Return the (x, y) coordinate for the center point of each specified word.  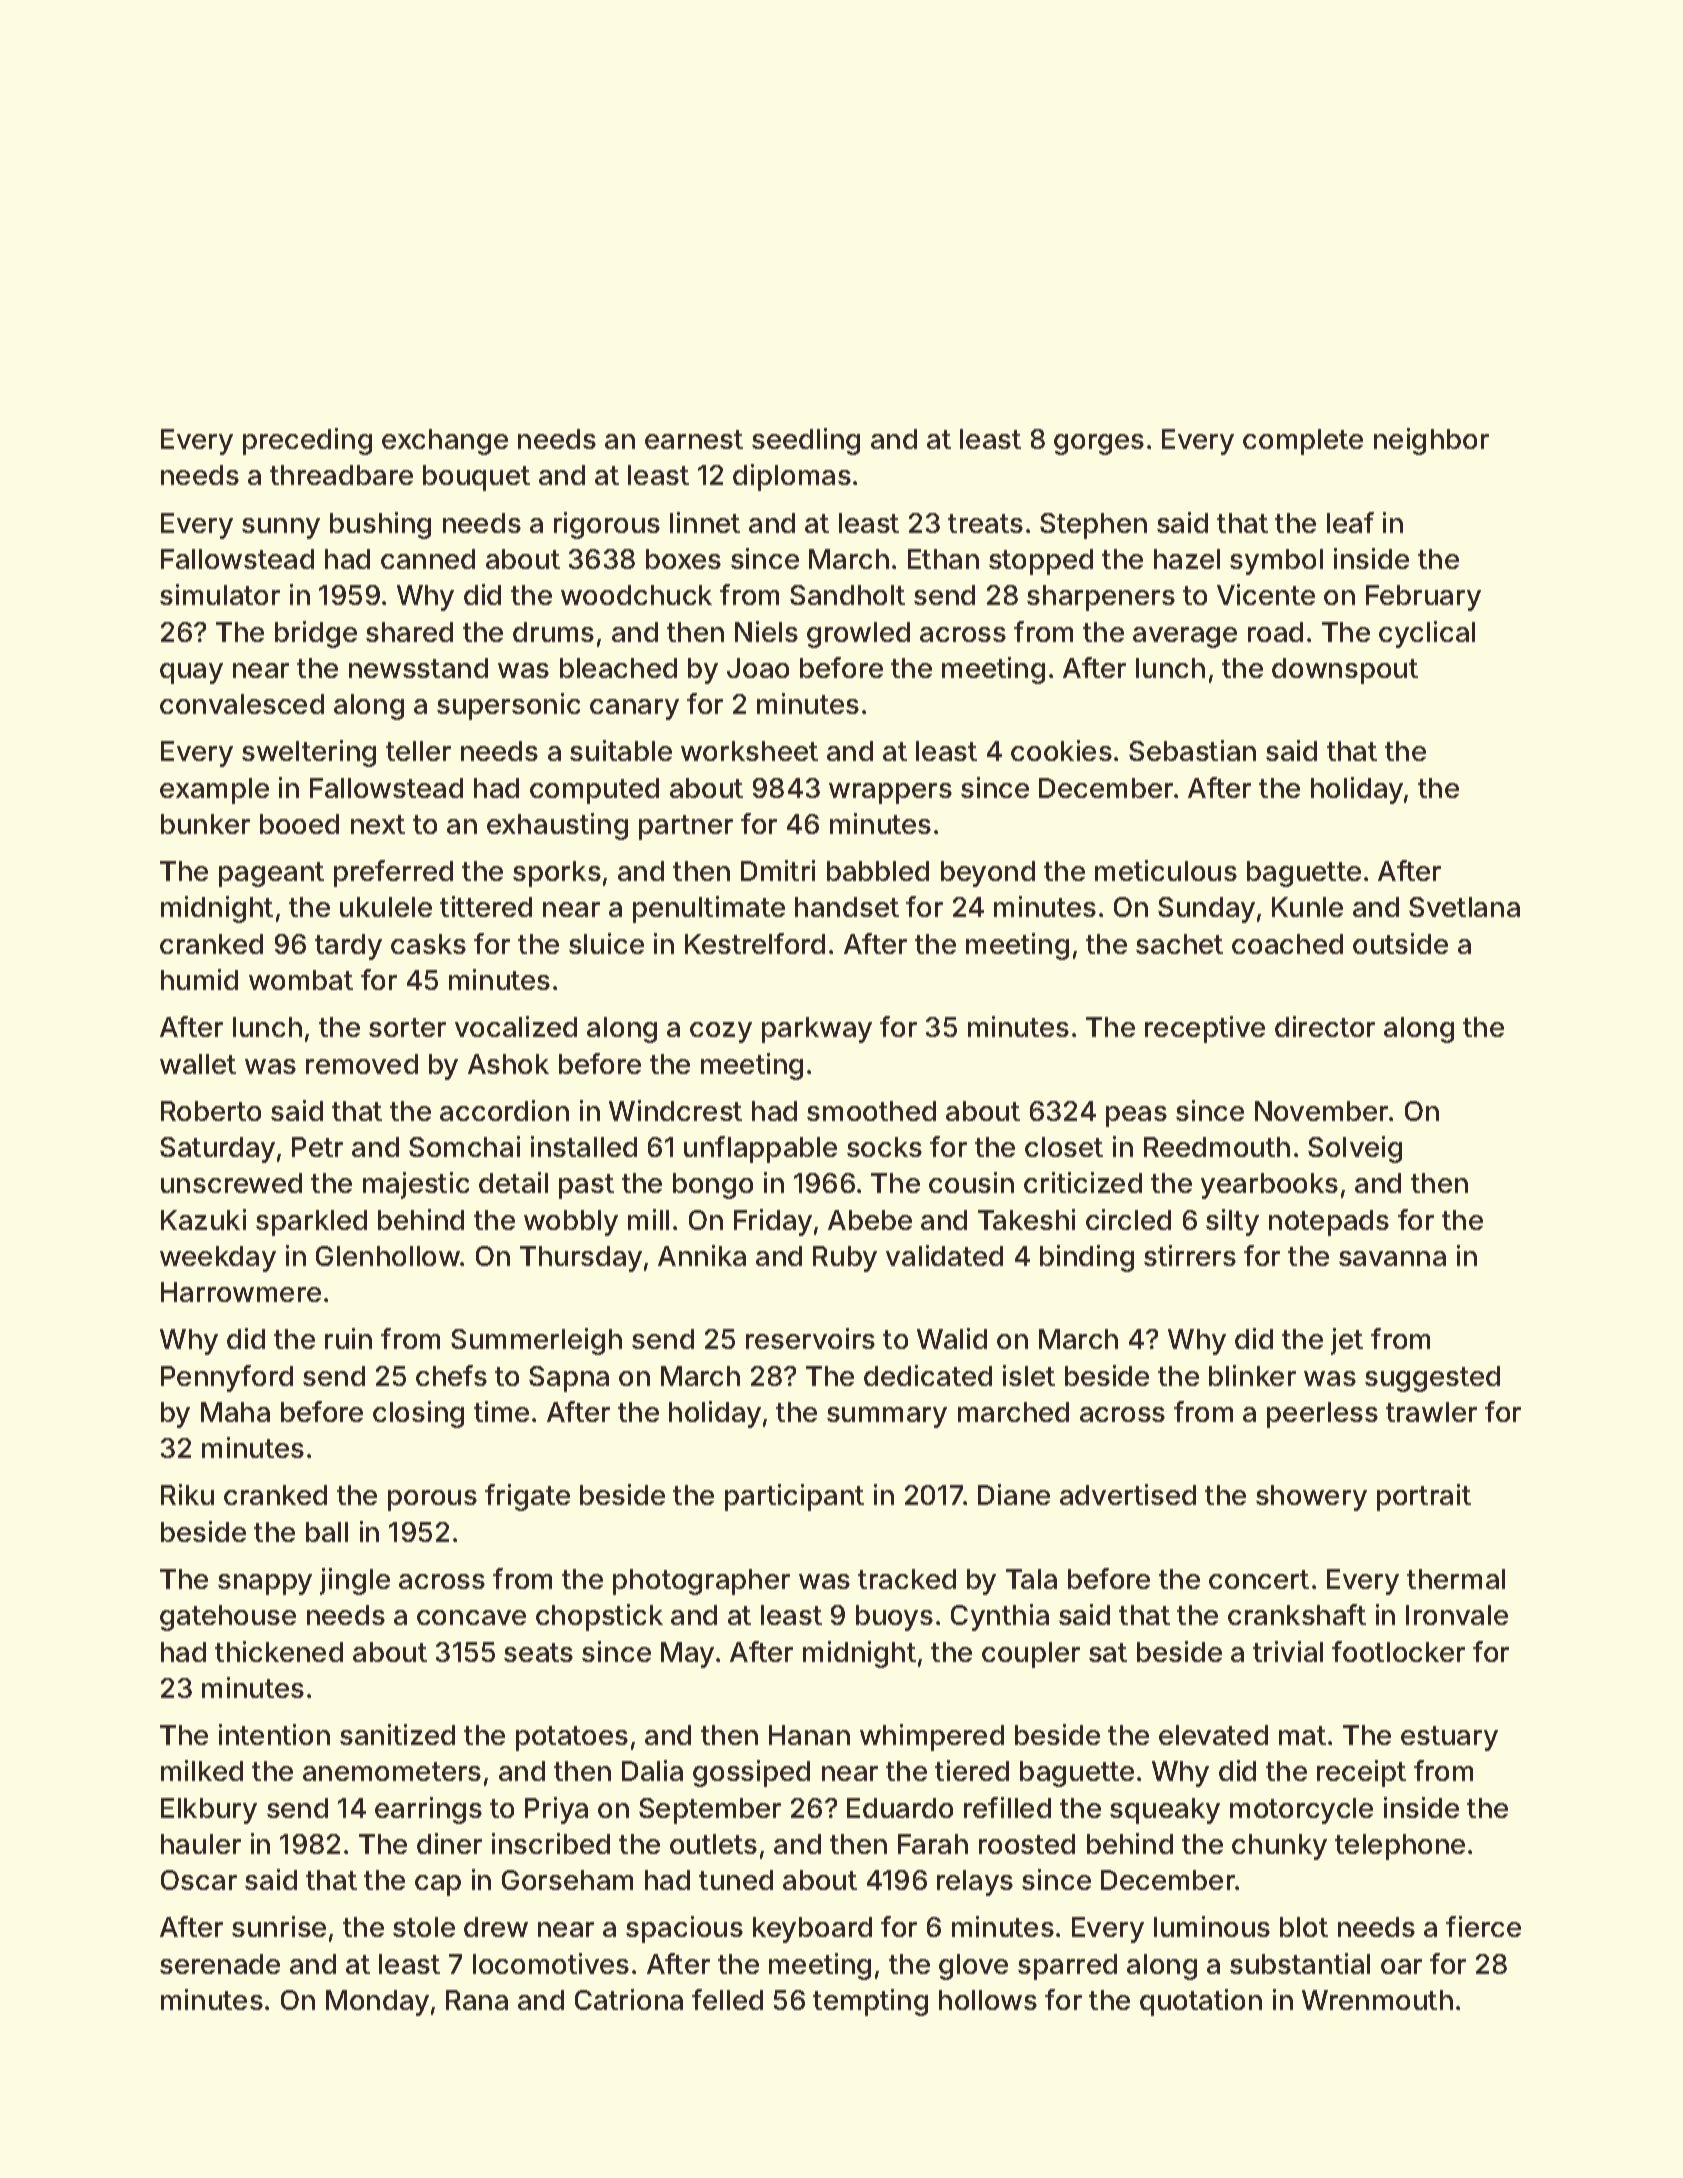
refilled (1007, 1807)
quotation (1201, 2002)
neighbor (1431, 441)
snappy (265, 1584)
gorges (1099, 444)
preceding (307, 441)
